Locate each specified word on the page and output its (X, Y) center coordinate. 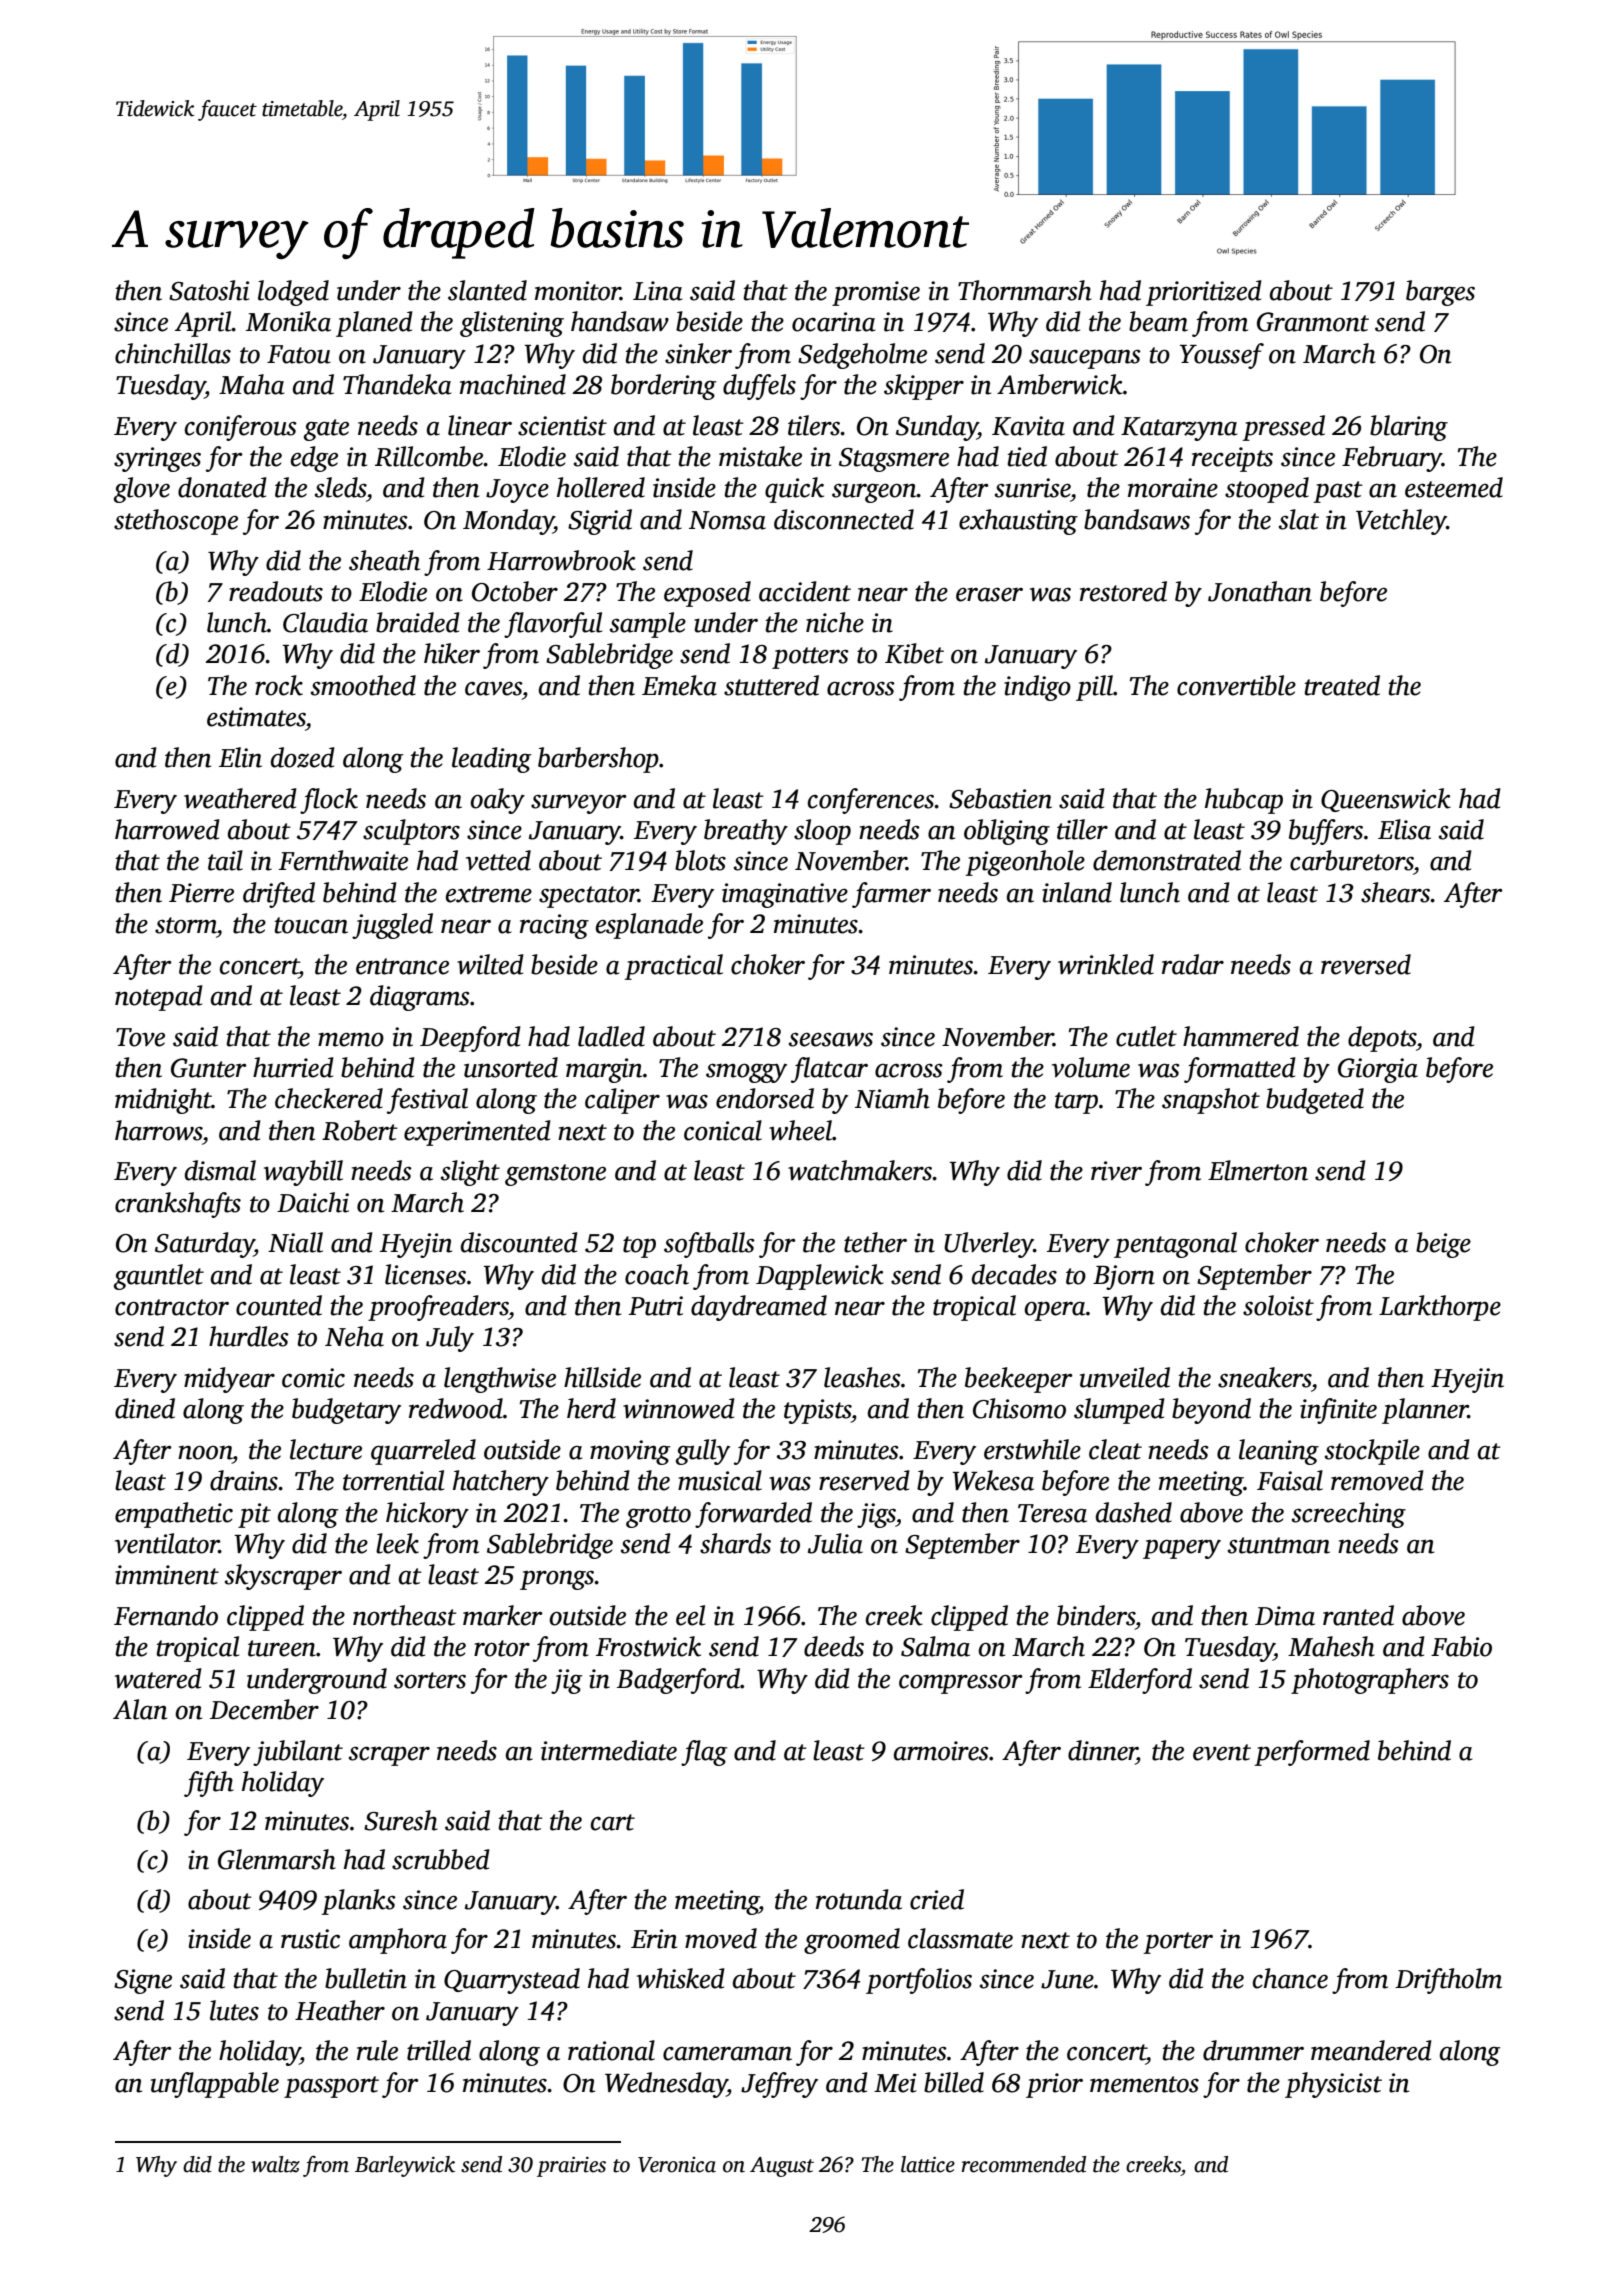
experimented (477, 1133)
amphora (398, 1941)
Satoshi (209, 290)
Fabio (1461, 1646)
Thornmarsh (1025, 290)
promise (876, 293)
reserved (864, 1480)
